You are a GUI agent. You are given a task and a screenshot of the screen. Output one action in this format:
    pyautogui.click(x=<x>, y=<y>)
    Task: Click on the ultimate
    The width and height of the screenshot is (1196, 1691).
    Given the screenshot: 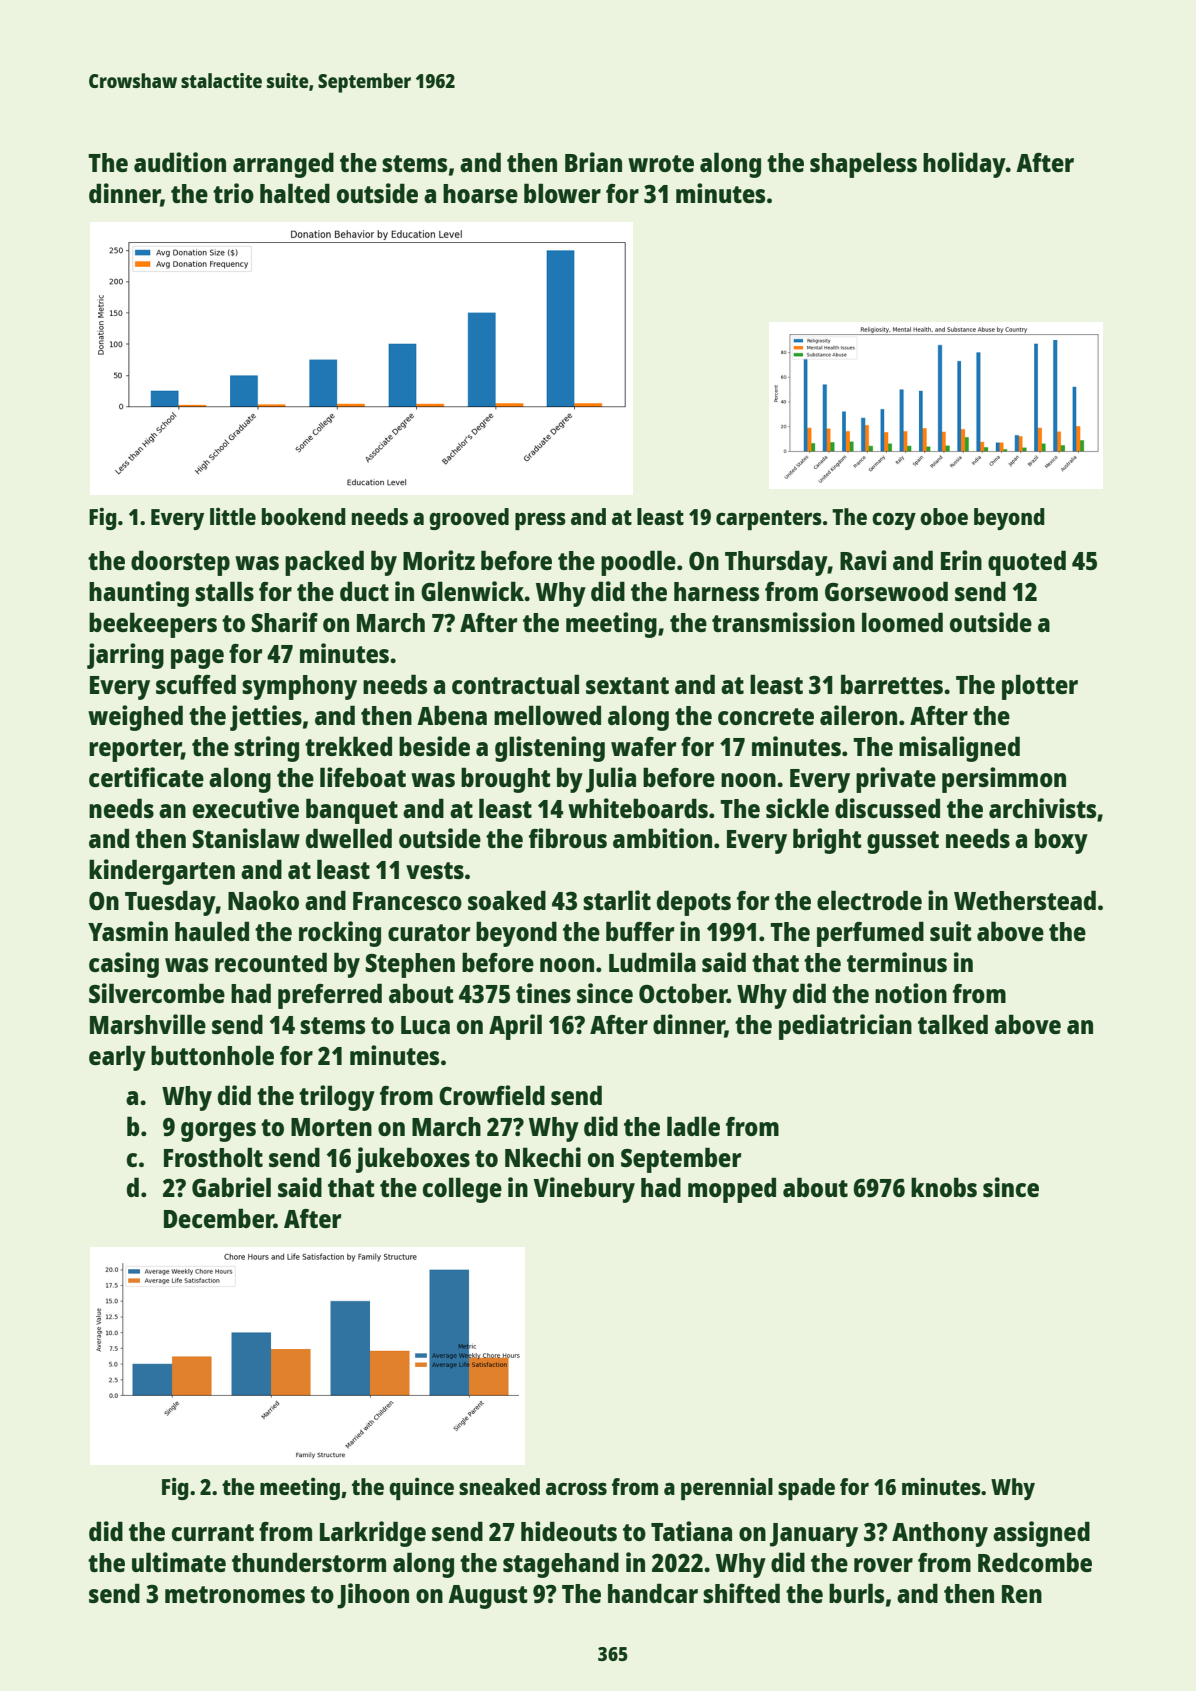 What is the action you would take?
    pyautogui.click(x=179, y=1562)
